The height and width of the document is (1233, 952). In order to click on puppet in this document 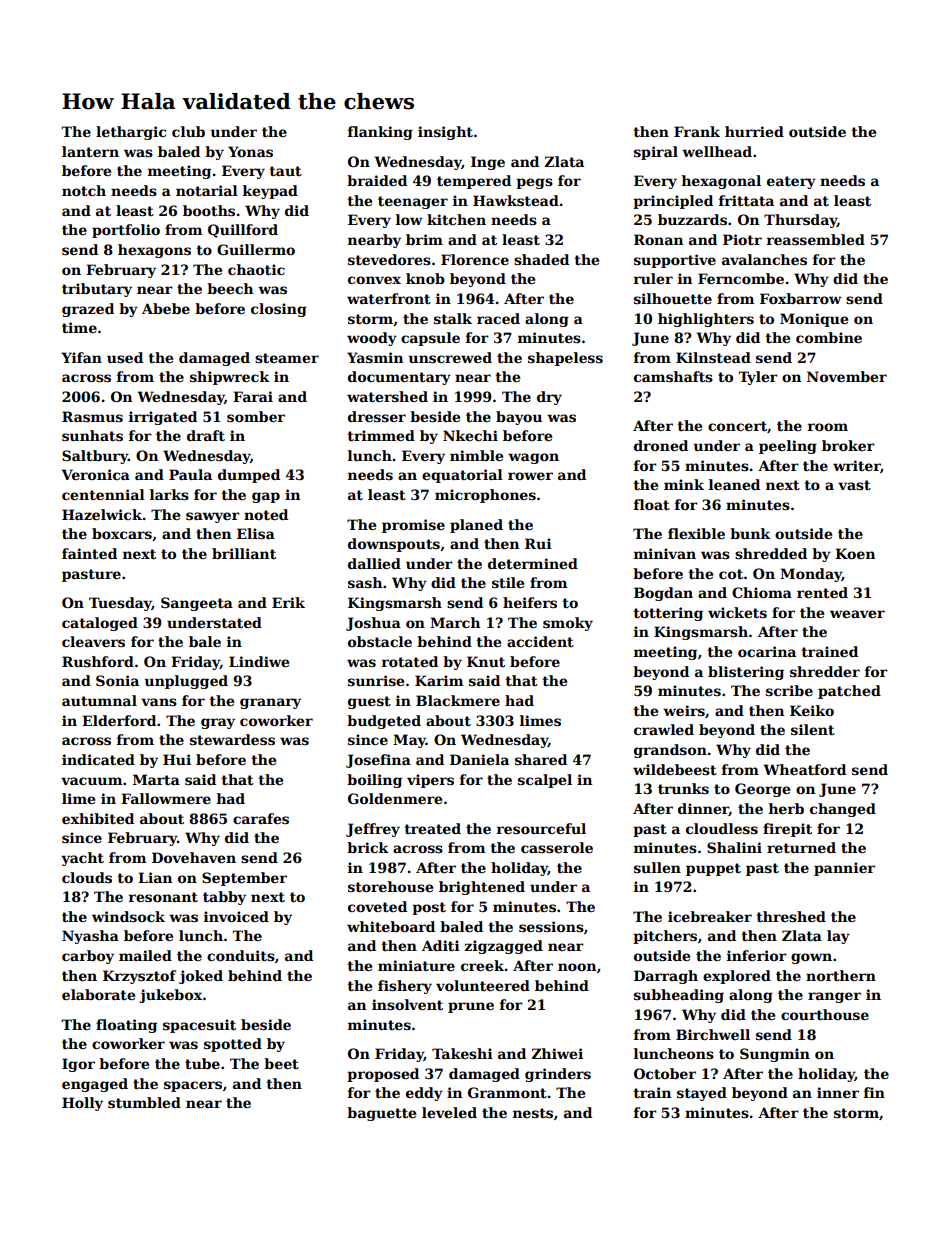, I will do `click(713, 869)`.
